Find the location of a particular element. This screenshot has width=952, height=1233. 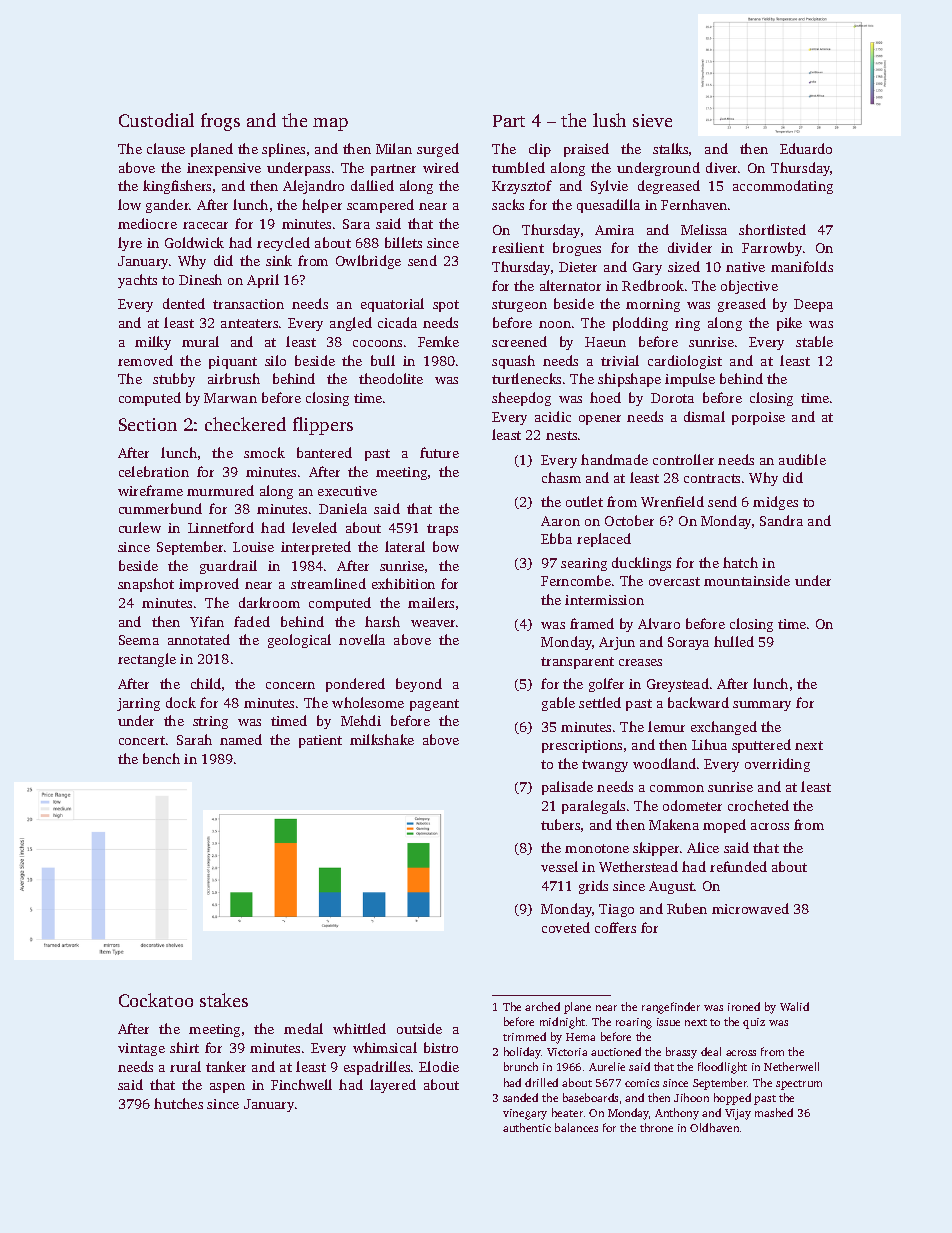

audible is located at coordinates (802, 459).
